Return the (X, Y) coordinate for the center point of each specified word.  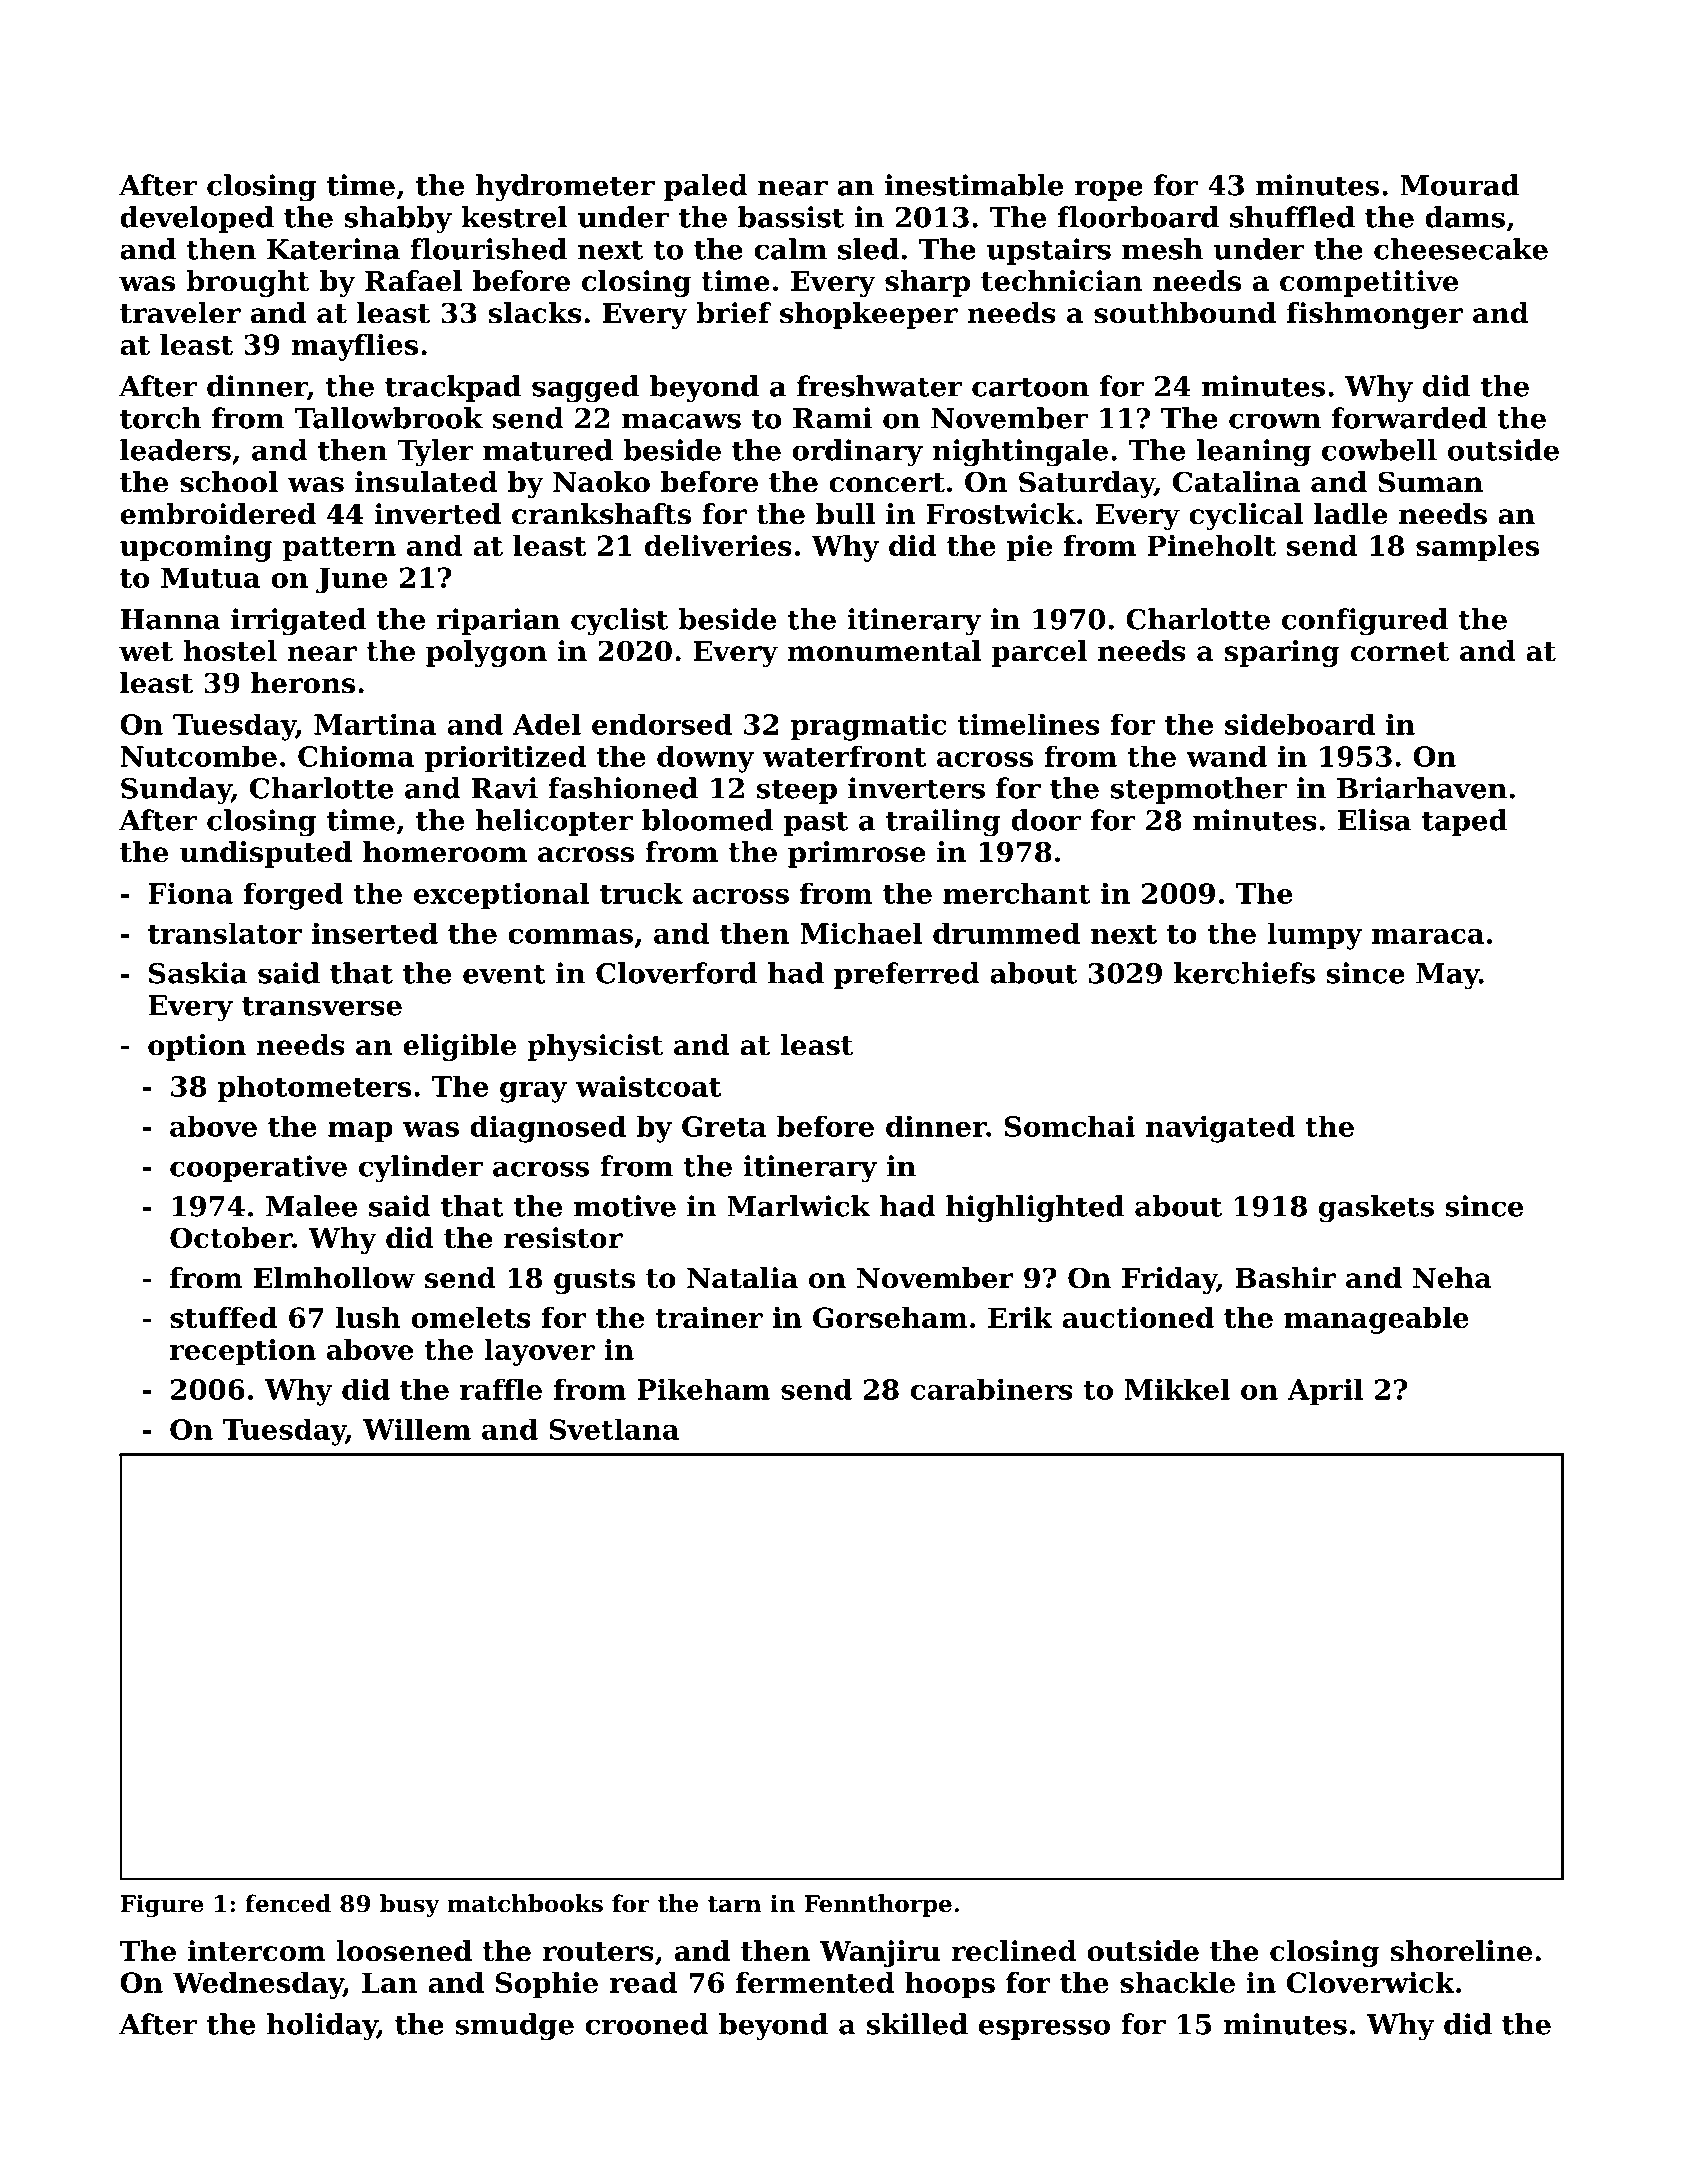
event (504, 974)
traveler (180, 313)
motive (625, 1206)
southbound (1185, 313)
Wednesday (258, 1985)
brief (733, 313)
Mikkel (1177, 1389)
